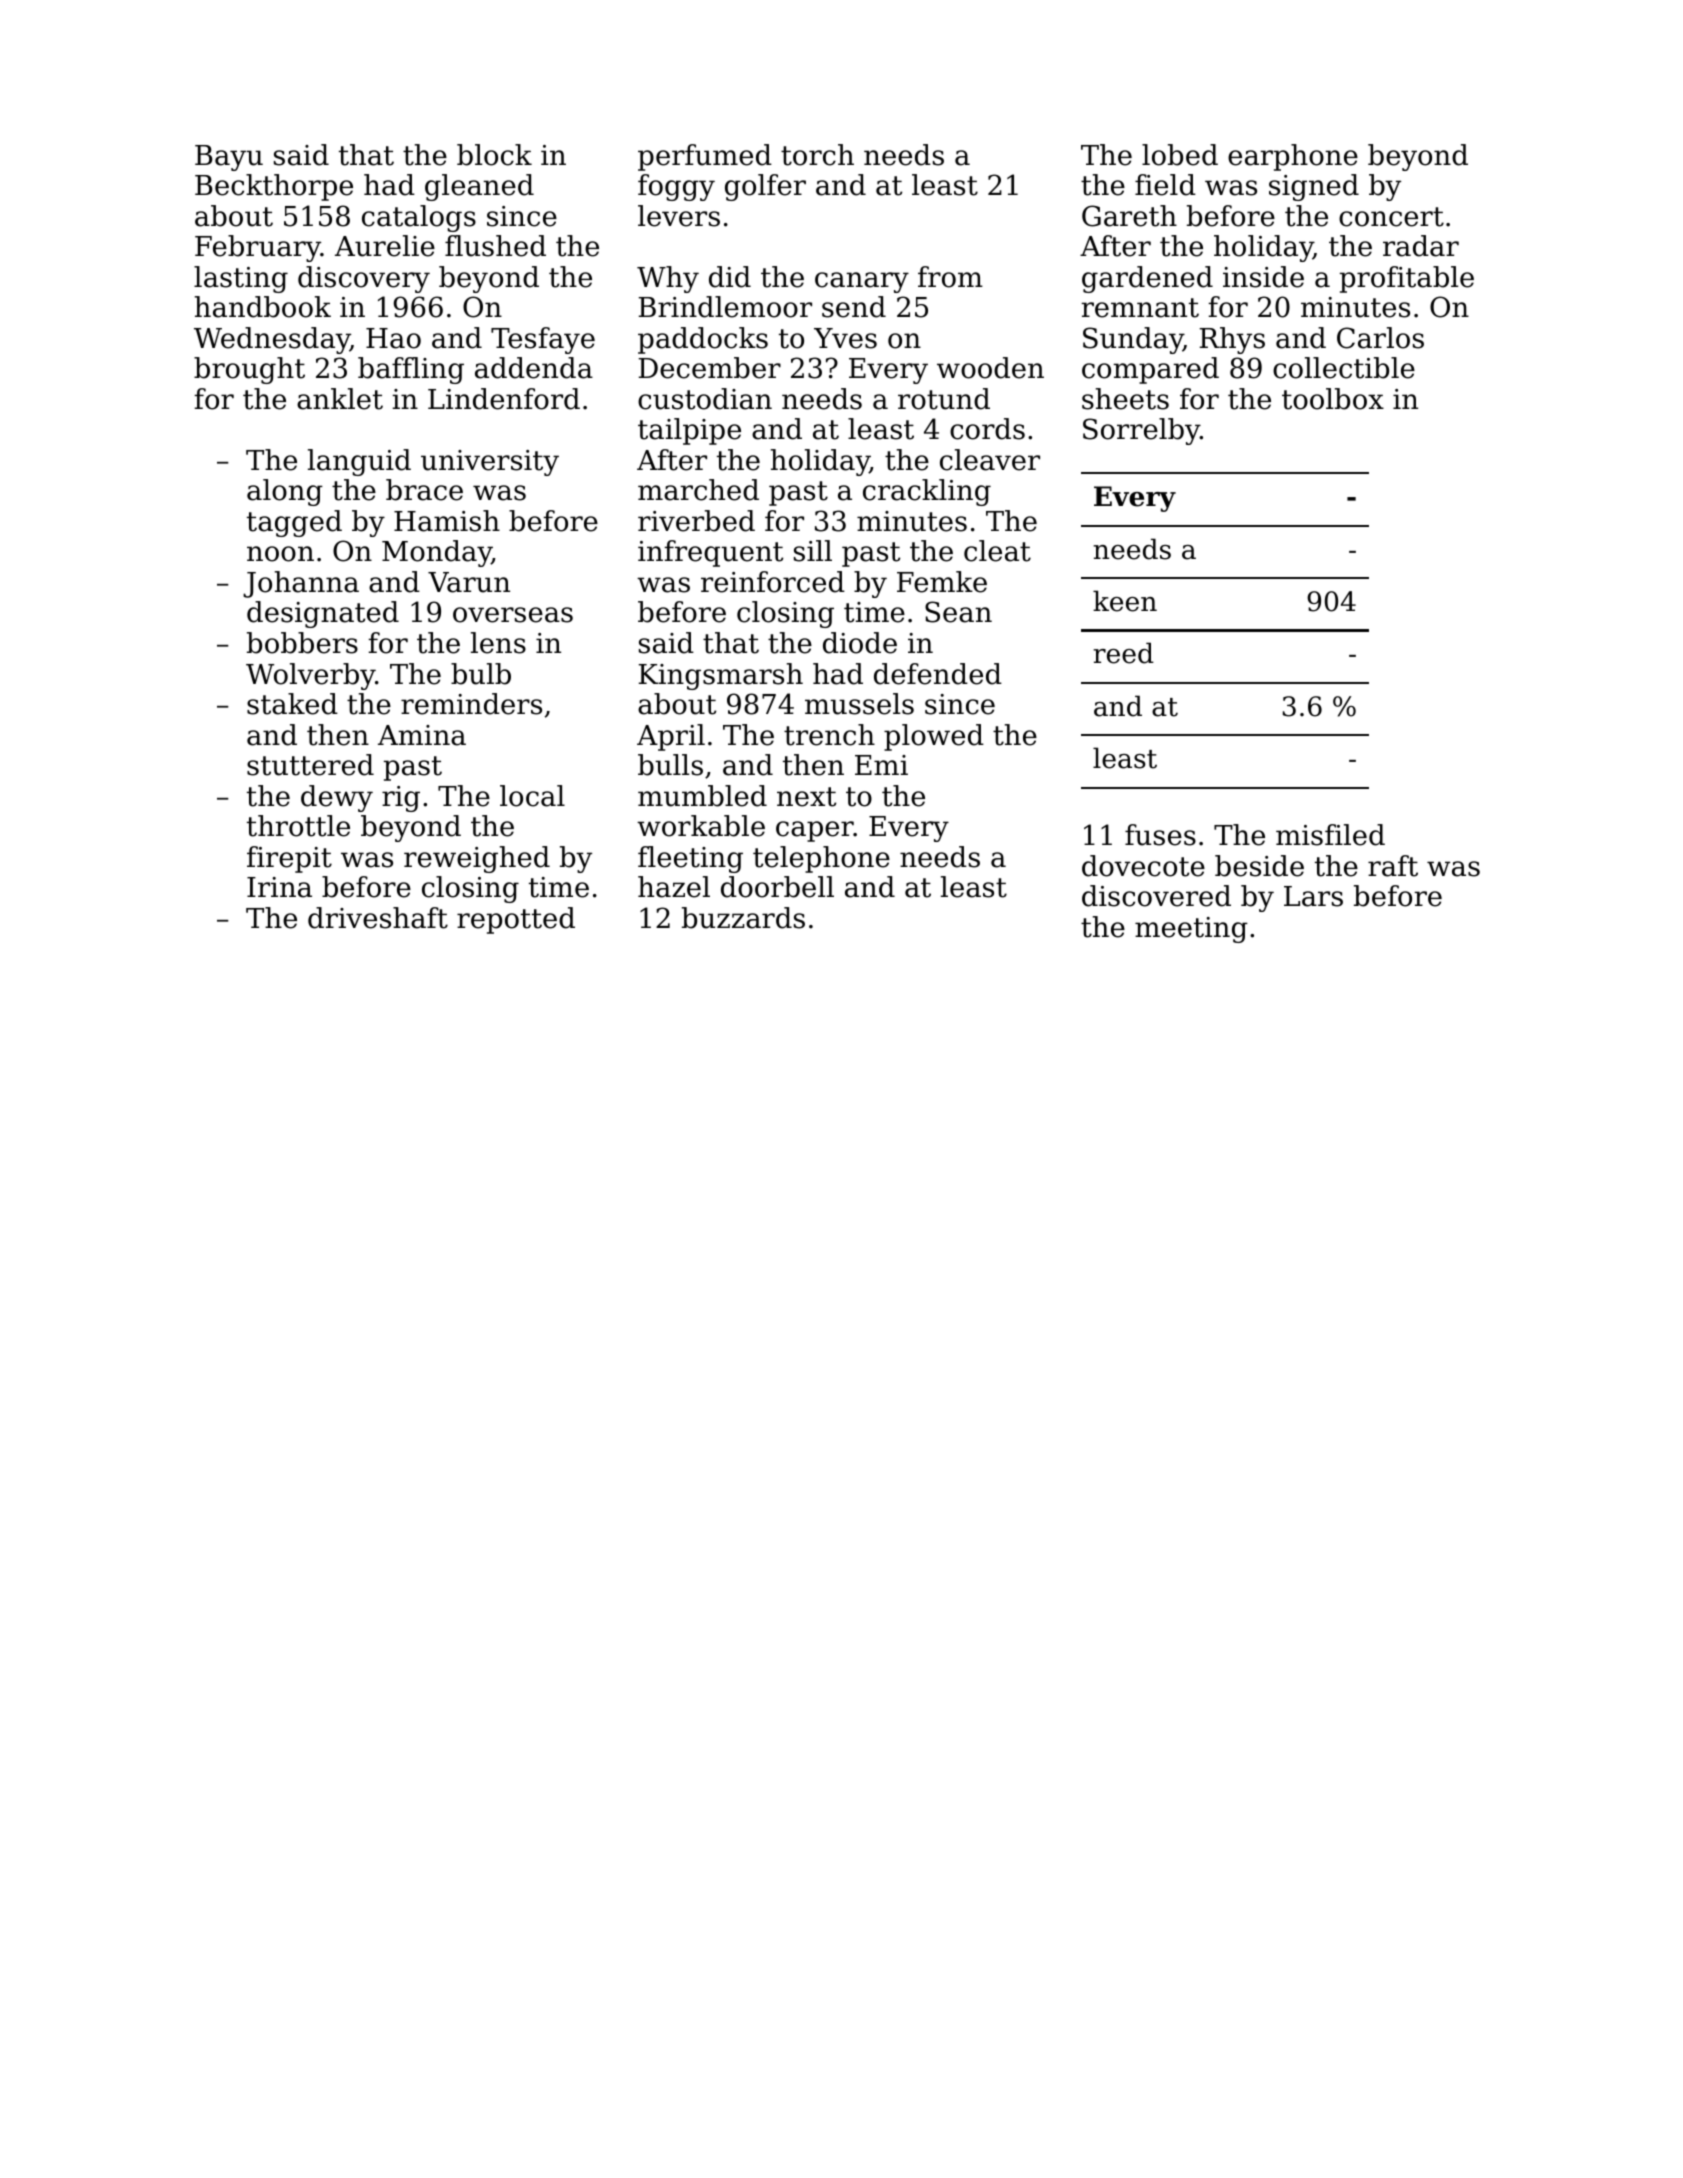 This document has height=2178, width=1683. What do you see at coordinates (1333, 399) in the document?
I see `toolbox` at bounding box center [1333, 399].
